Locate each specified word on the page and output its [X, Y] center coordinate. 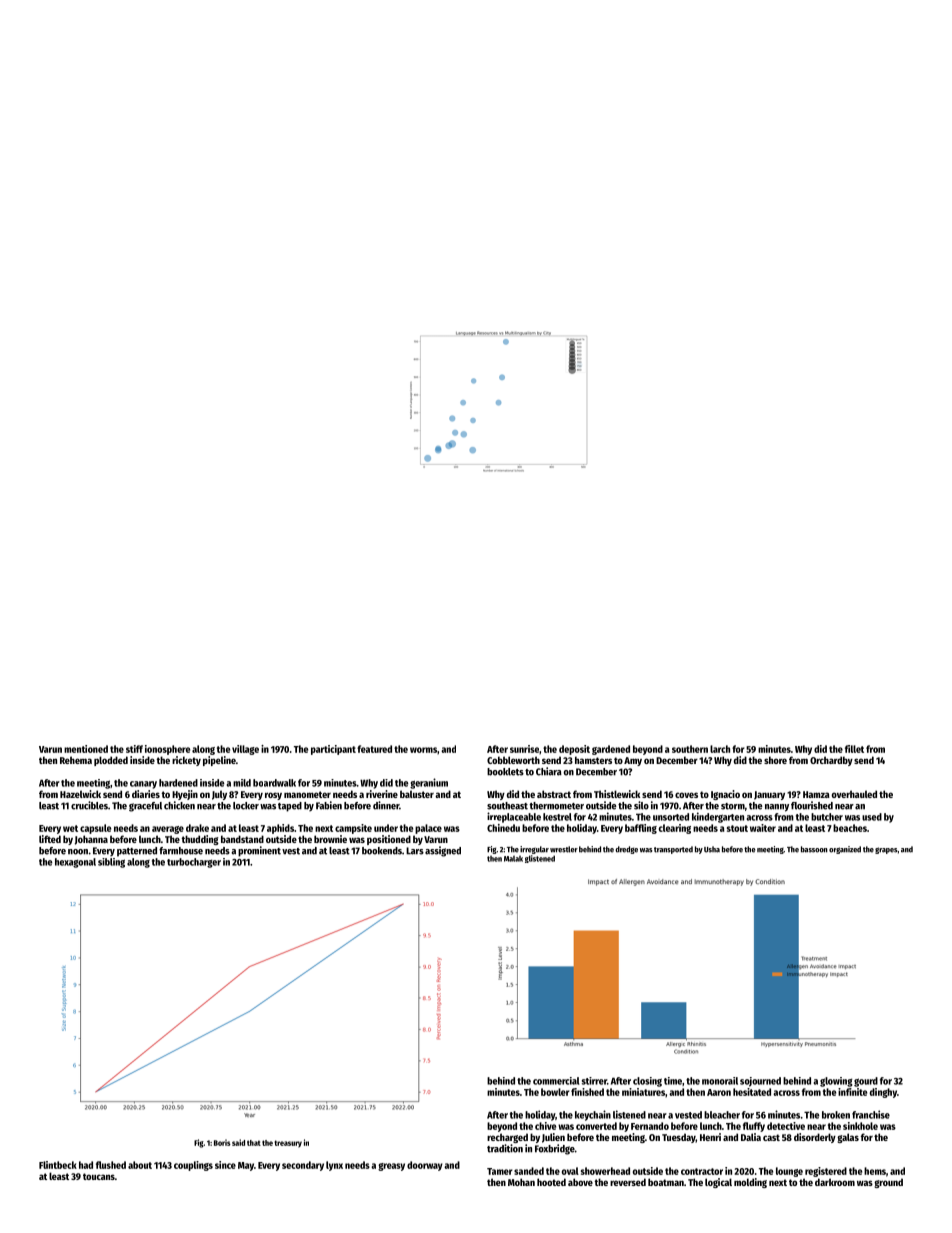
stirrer [594, 1081]
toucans [99, 1176]
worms [423, 750]
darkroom [835, 1182]
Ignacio [725, 795]
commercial [556, 1081]
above [580, 1182]
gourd [866, 1082]
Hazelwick [80, 794]
